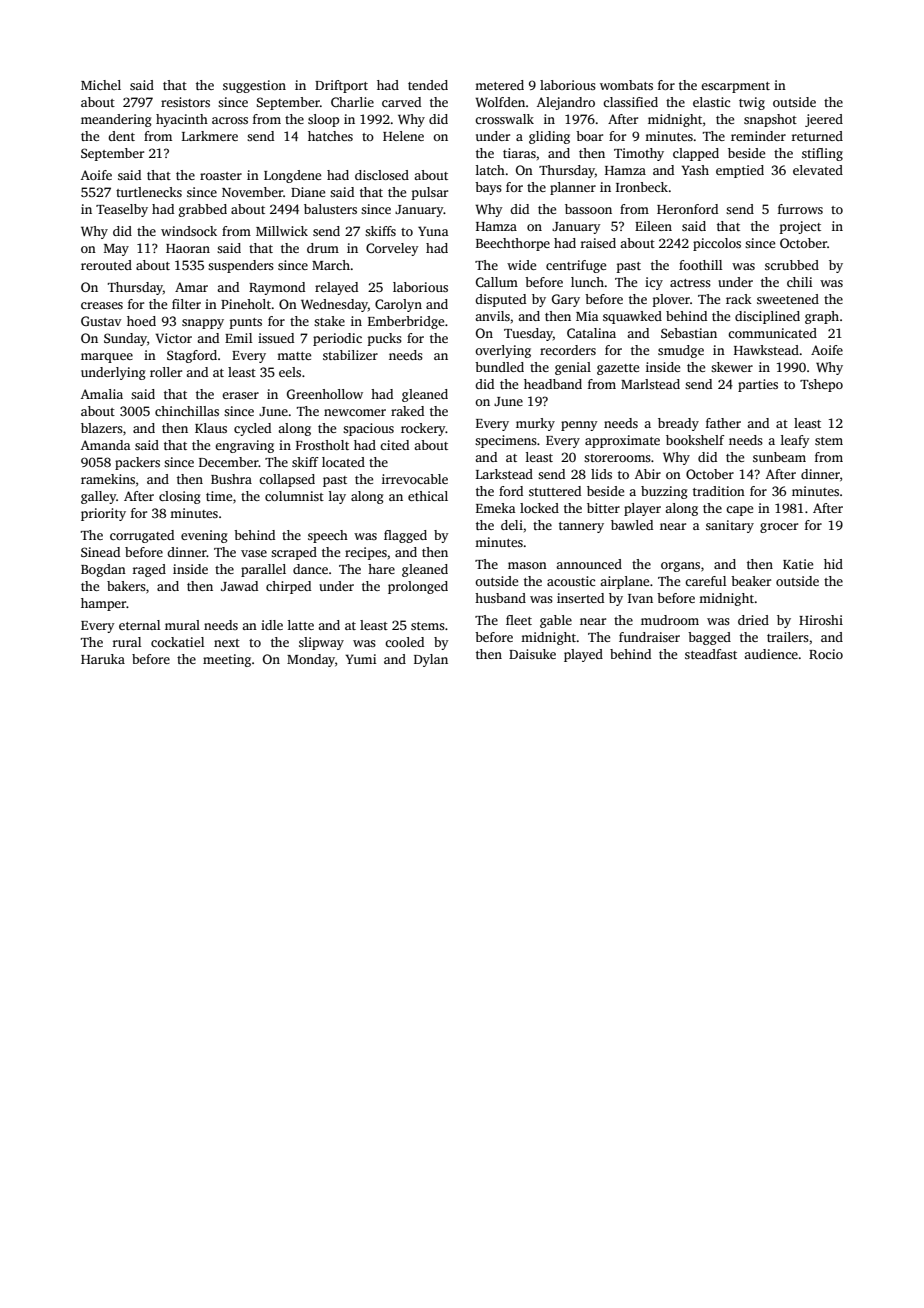  Describe the element at coordinates (771, 654) in the screenshot. I see `audience` at that location.
